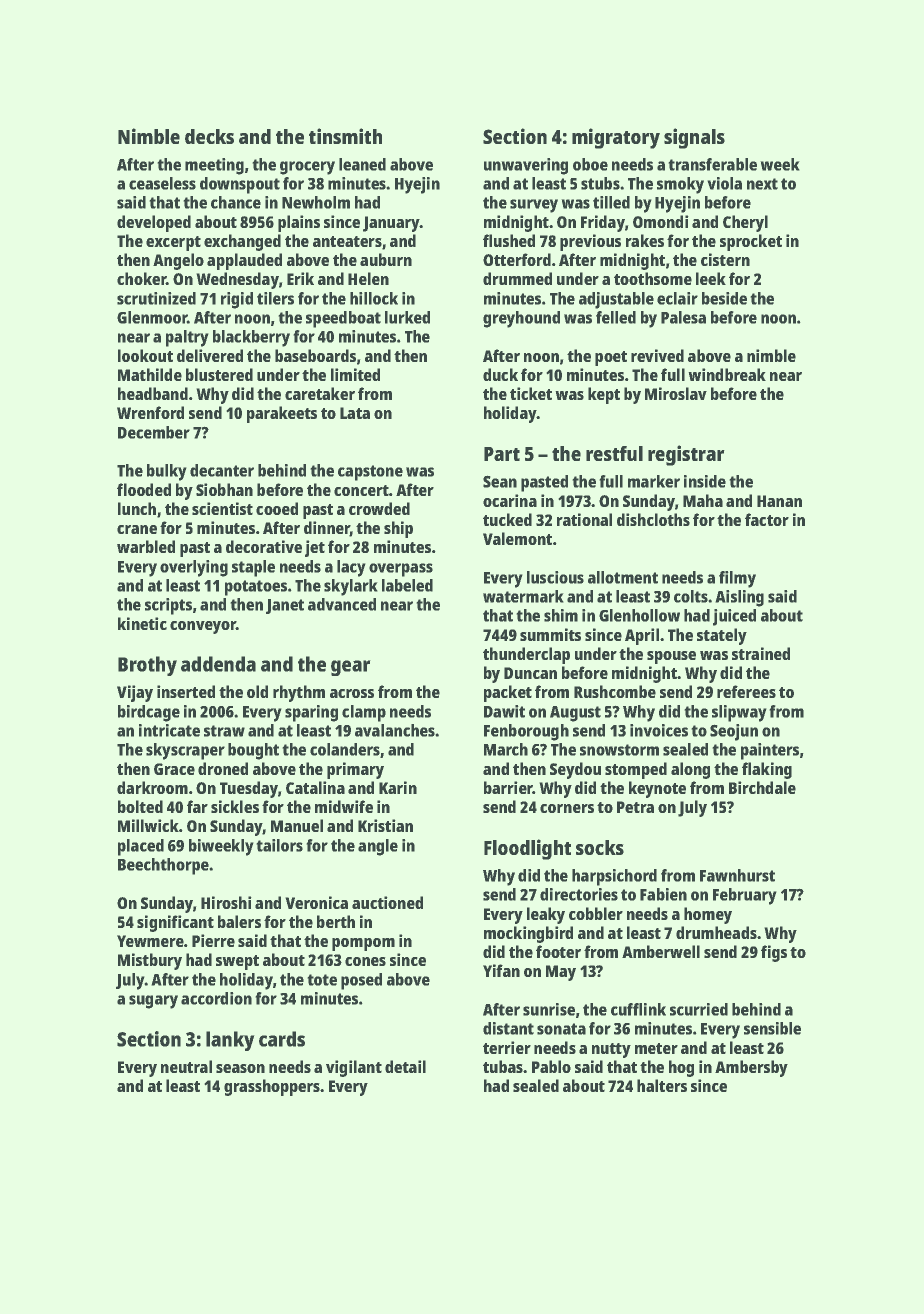 This page has height=1314, width=924. What do you see at coordinates (737, 875) in the page?
I see `Fawnhurst` at bounding box center [737, 875].
